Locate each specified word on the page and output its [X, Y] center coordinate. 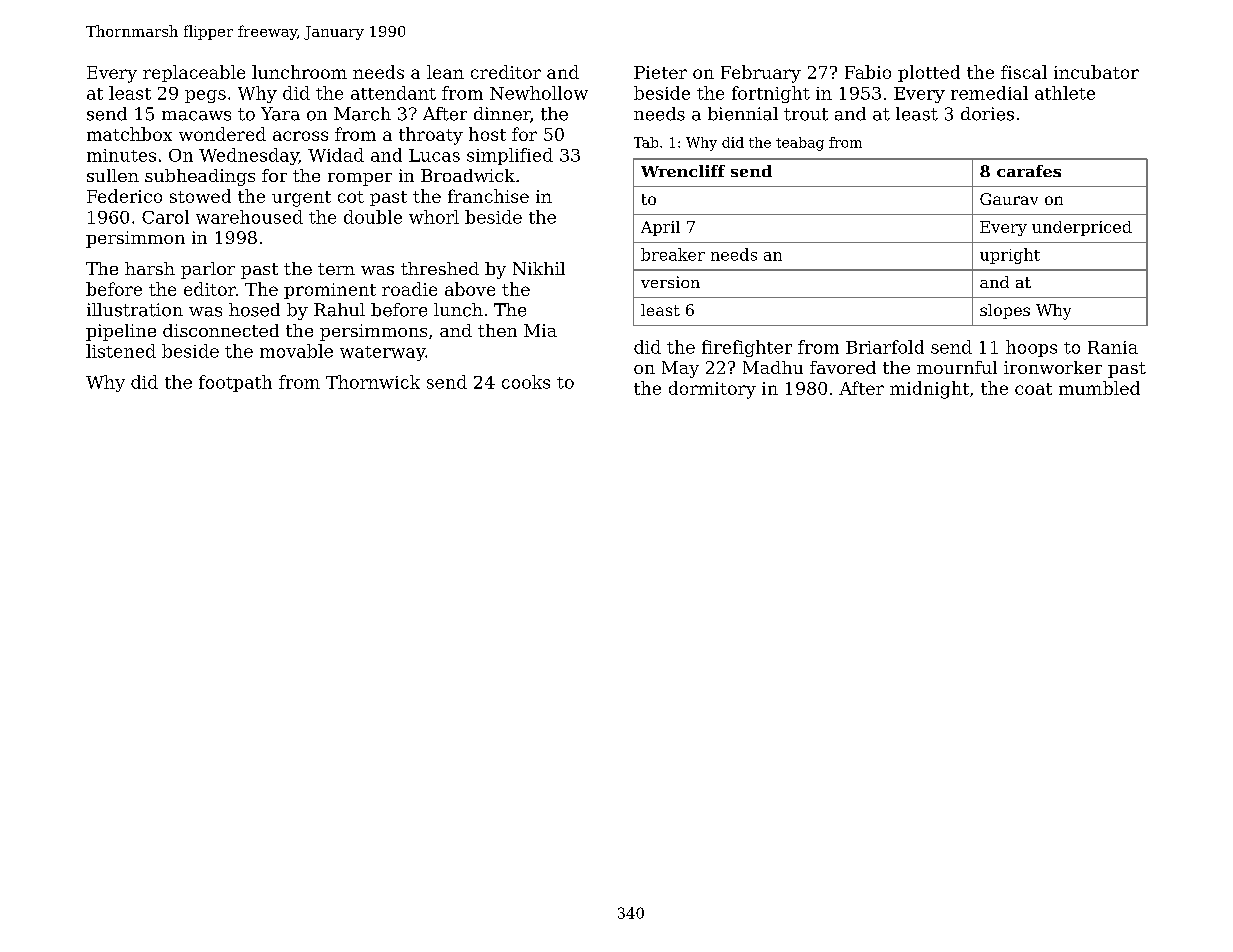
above [470, 289]
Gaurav [1009, 199]
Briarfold [885, 347]
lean [445, 72]
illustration [135, 310]
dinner [502, 114]
